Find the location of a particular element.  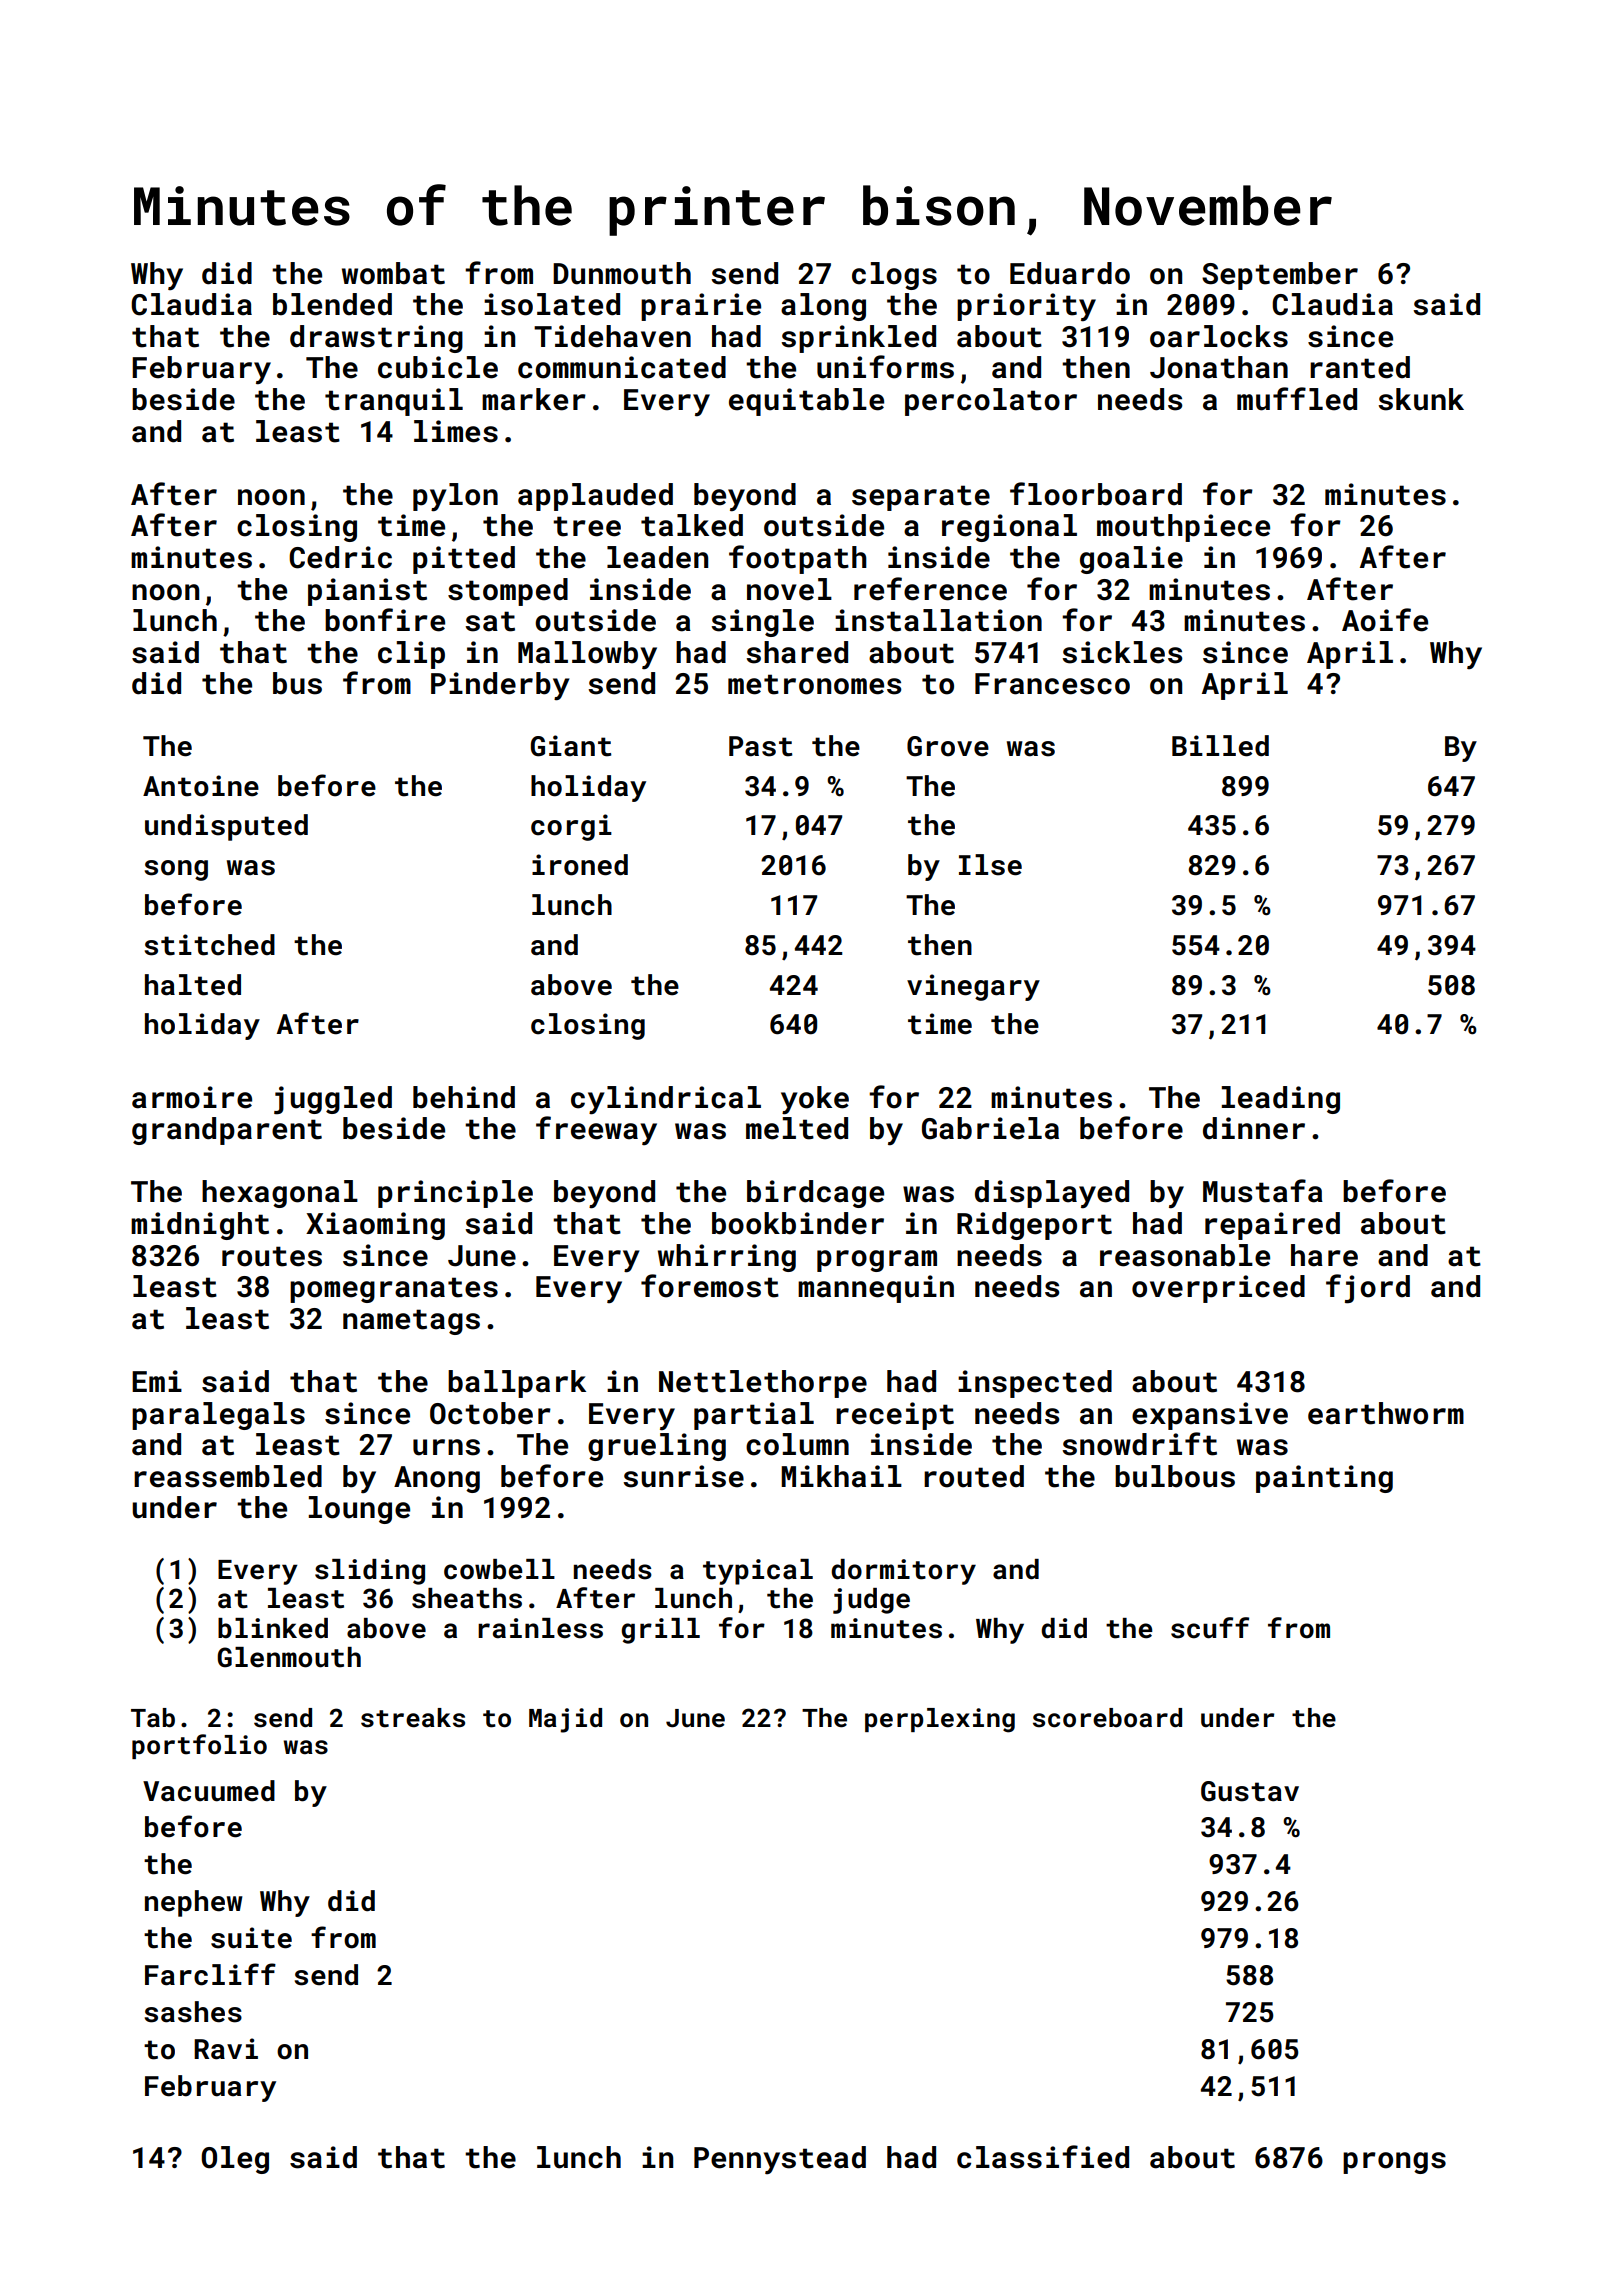

Dunmouth is located at coordinates (622, 273).
